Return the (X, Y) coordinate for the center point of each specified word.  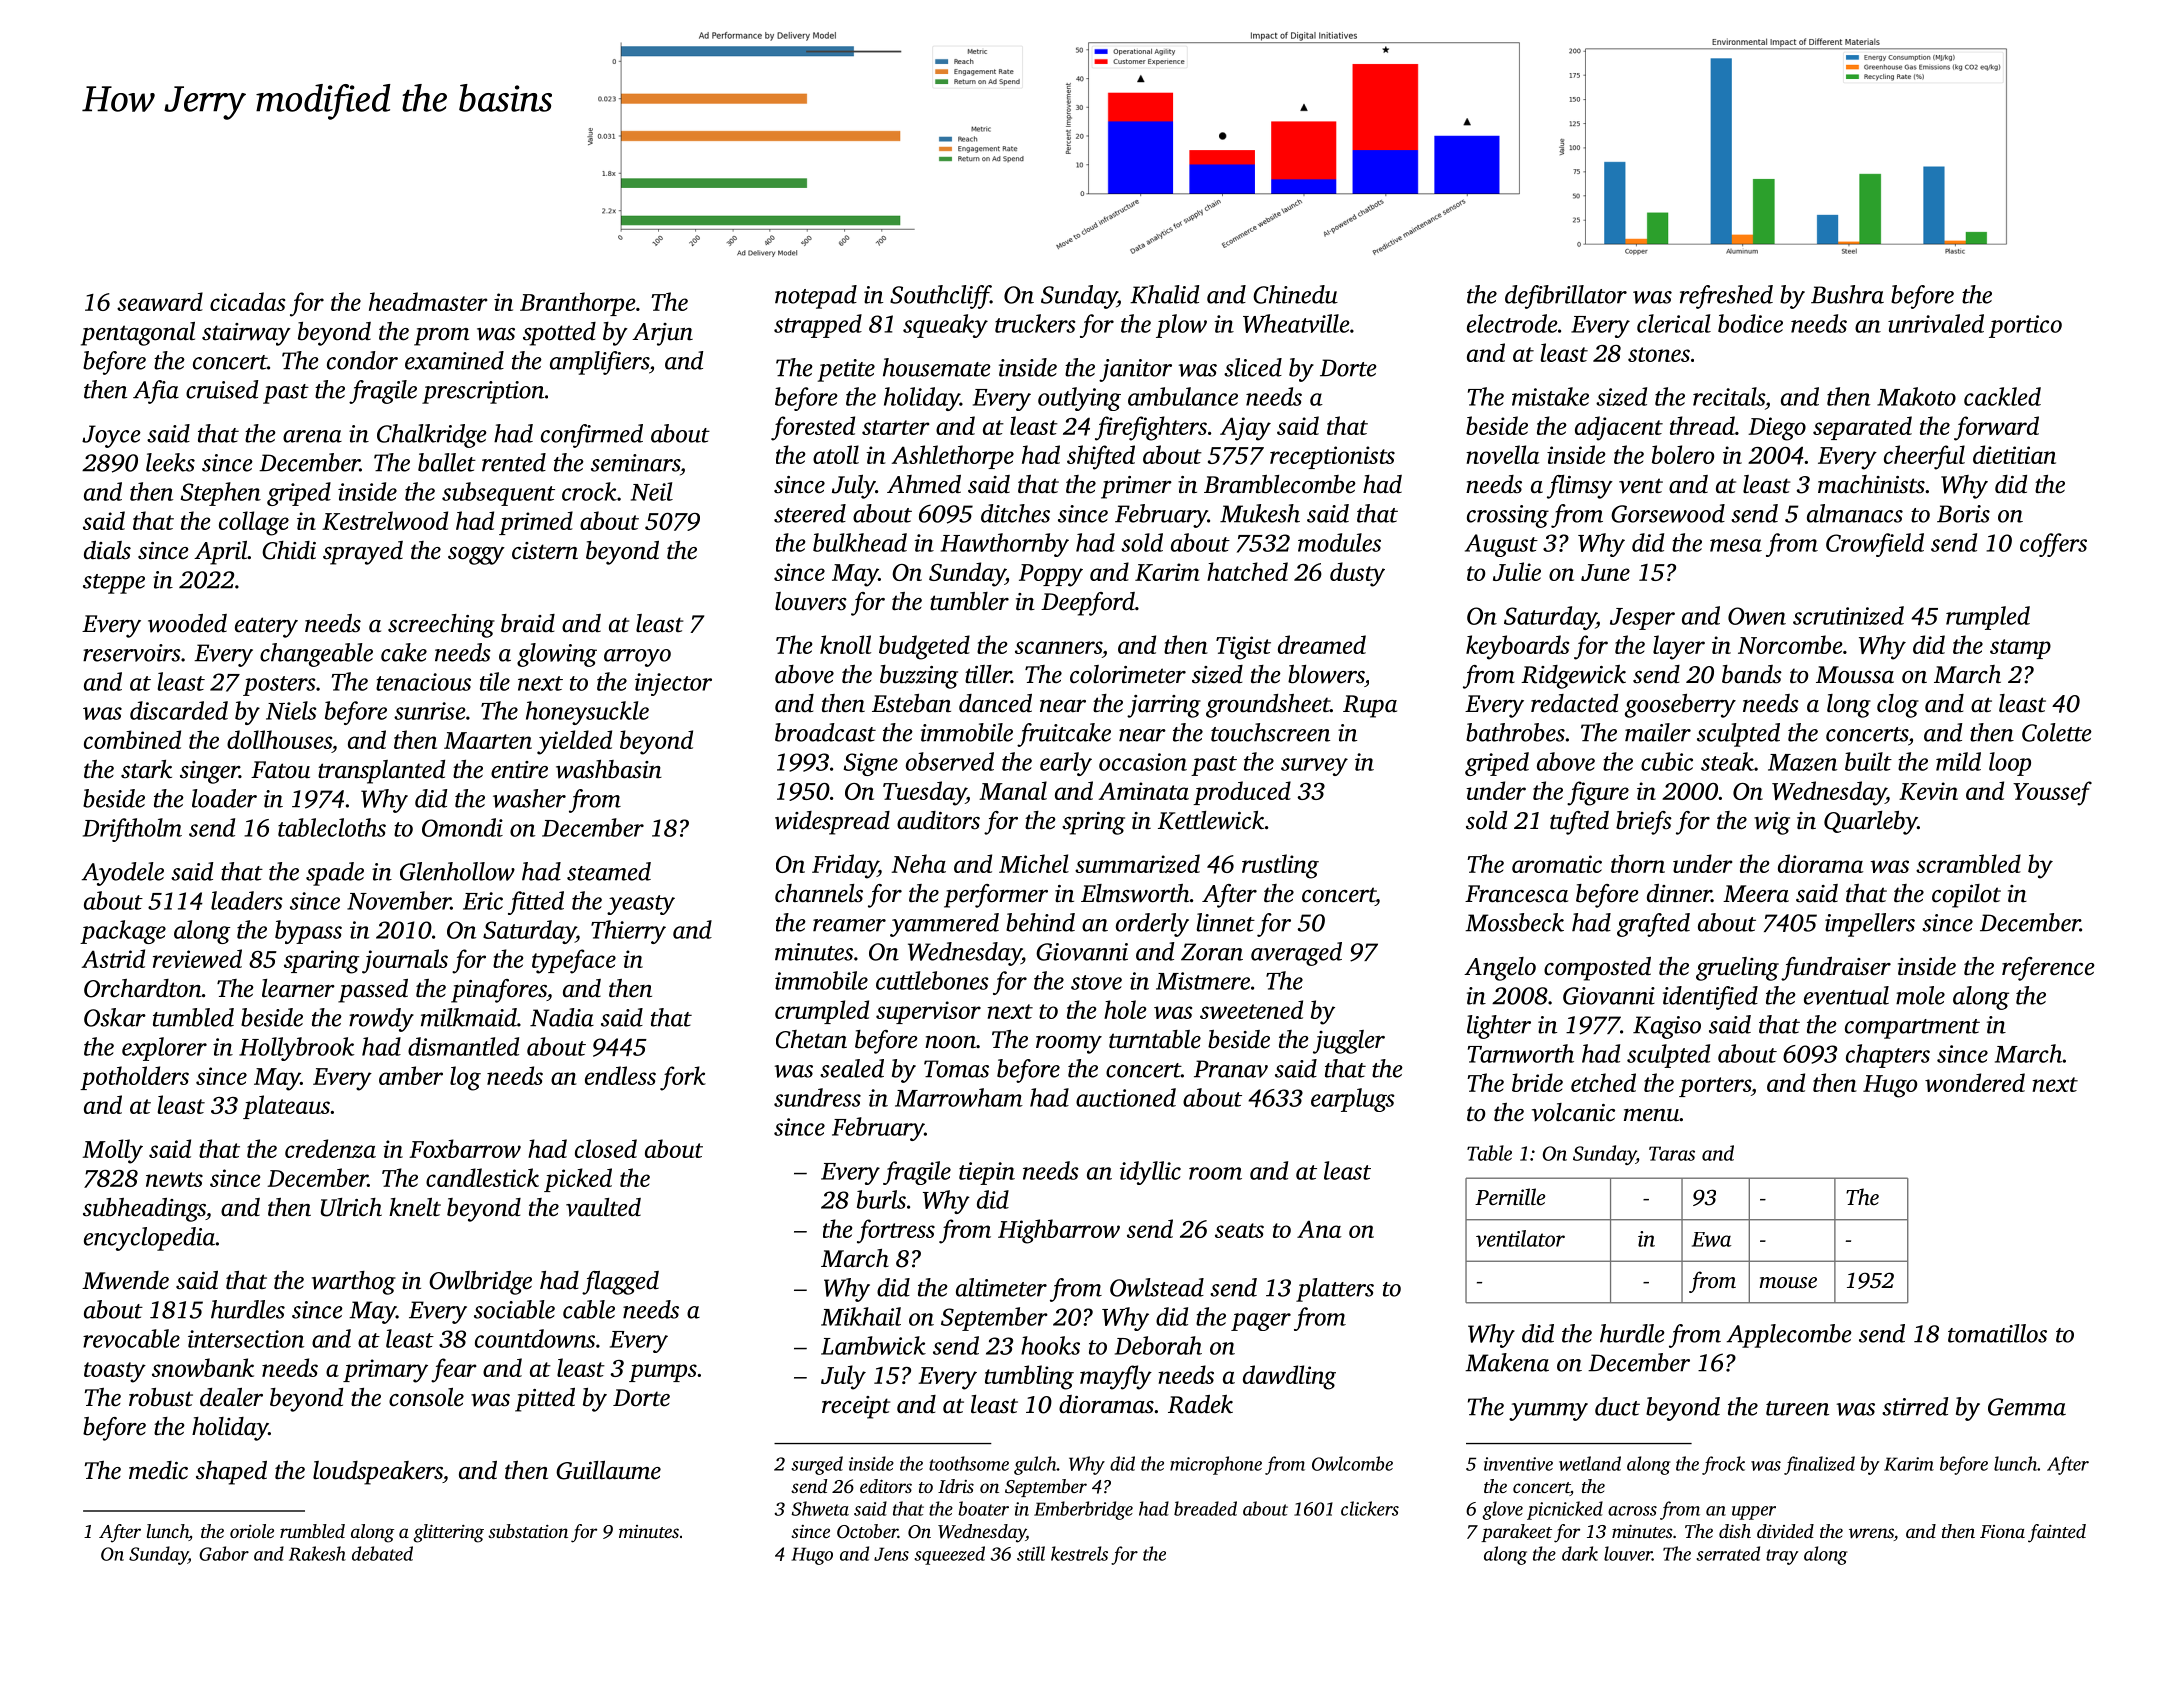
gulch (1035, 1465)
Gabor (224, 1553)
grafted (1653, 925)
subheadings (144, 1210)
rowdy (381, 1020)
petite (846, 370)
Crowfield (1875, 545)
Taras (1672, 1153)
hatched (1247, 571)
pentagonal (138, 334)
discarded (179, 710)
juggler (1349, 1042)
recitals (1729, 396)
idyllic (1150, 1173)
